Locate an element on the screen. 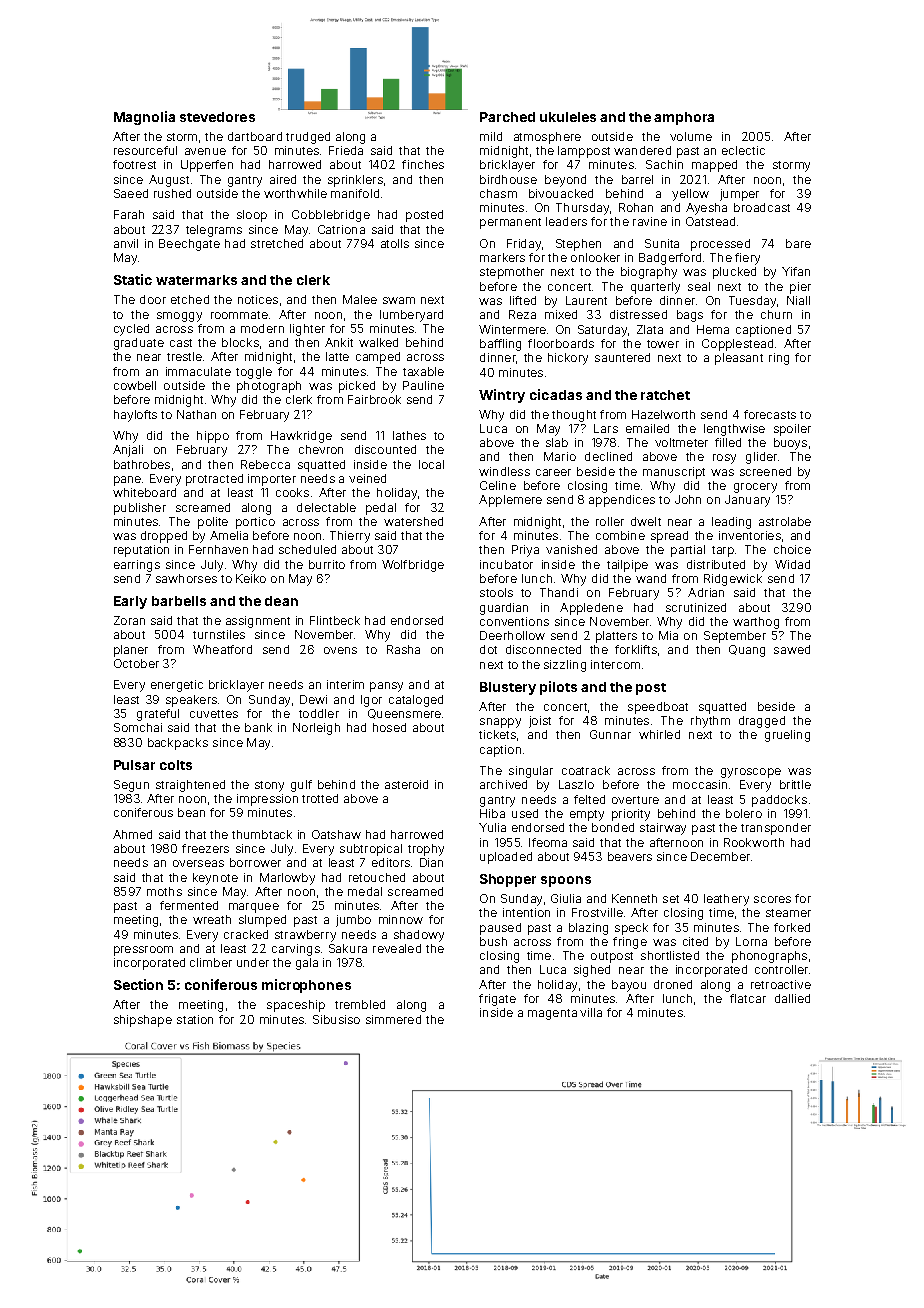 This screenshot has height=1308, width=924. Magnolia is located at coordinates (144, 118).
